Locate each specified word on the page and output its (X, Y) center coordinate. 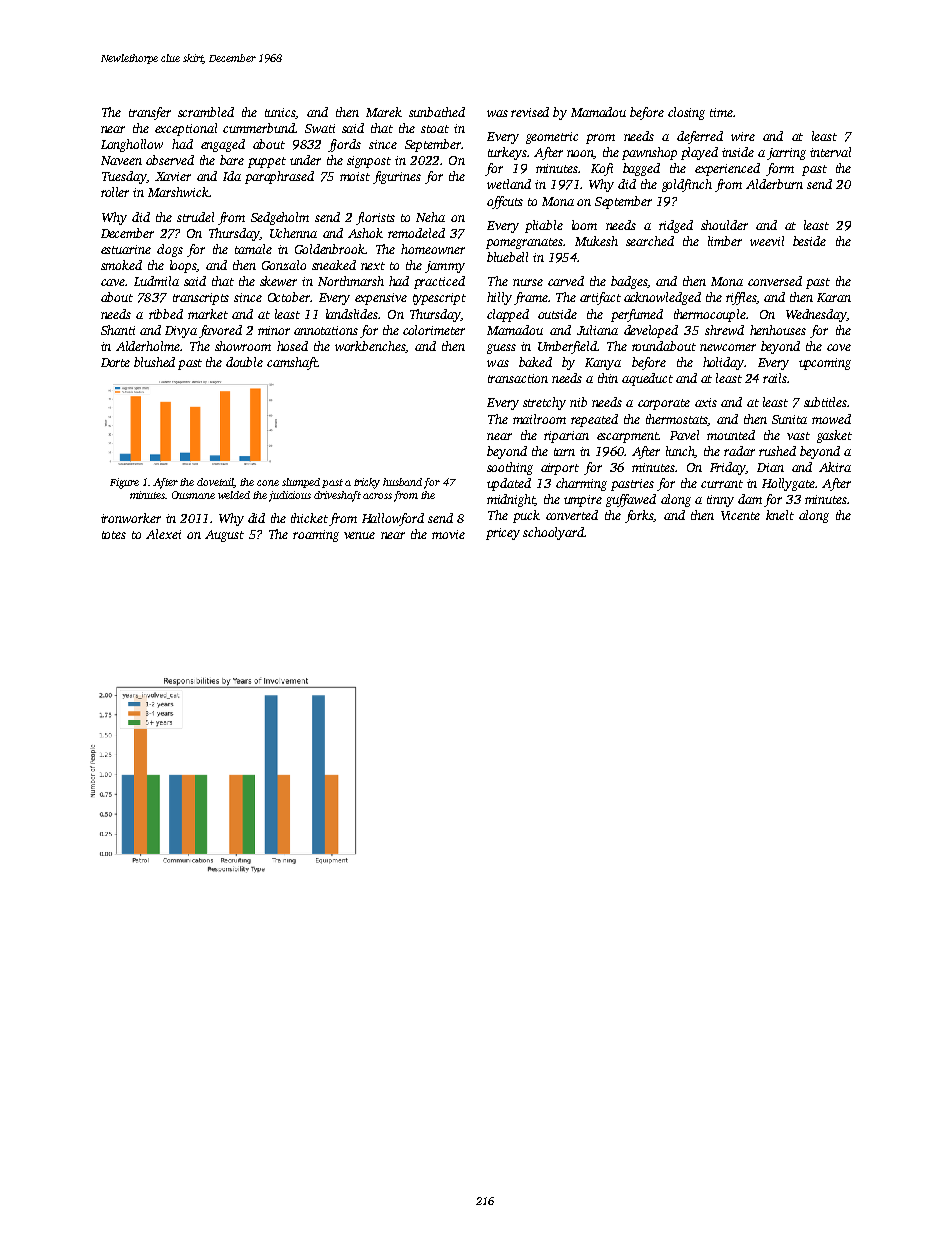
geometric (552, 138)
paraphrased (279, 177)
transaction (518, 378)
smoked (121, 265)
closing (686, 113)
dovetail (215, 483)
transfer (150, 113)
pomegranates (524, 243)
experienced (727, 169)
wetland (509, 184)
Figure (124, 483)
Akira (835, 467)
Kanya (603, 364)
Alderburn (774, 184)
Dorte (115, 362)
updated (509, 484)
